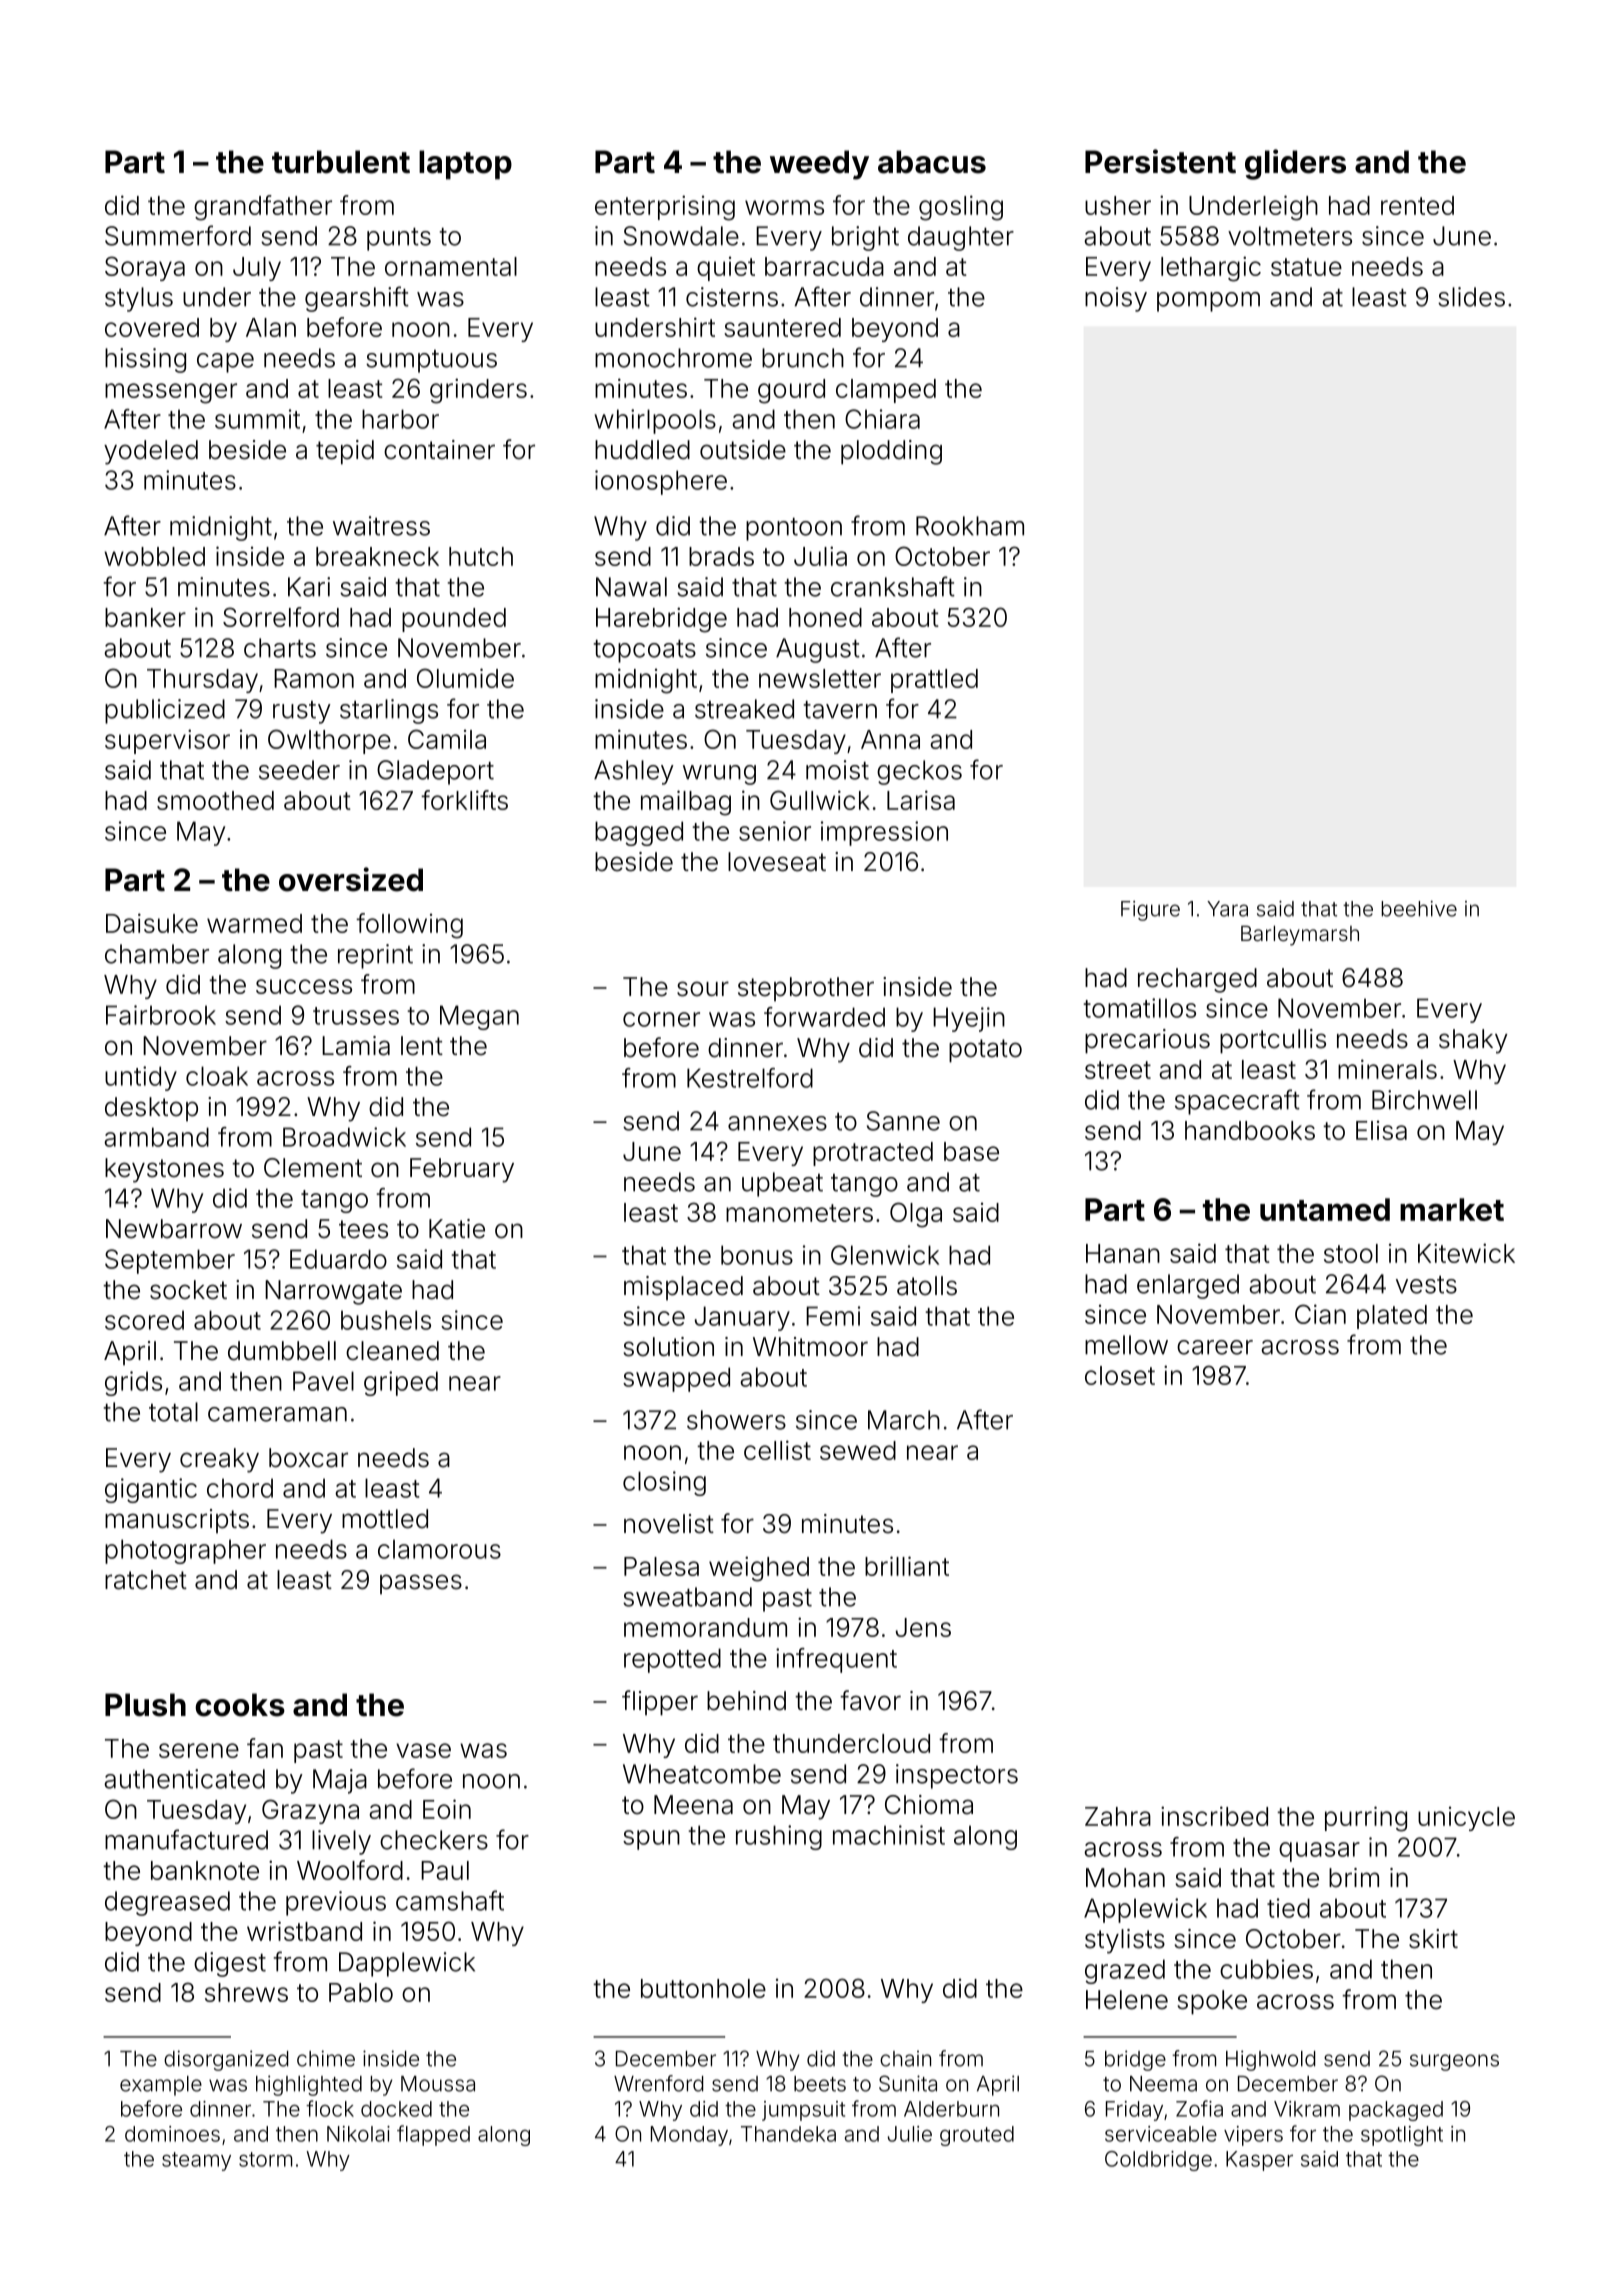 The height and width of the screenshot is (2292, 1620). What do you see at coordinates (161, 2086) in the screenshot?
I see `example` at bounding box center [161, 2086].
